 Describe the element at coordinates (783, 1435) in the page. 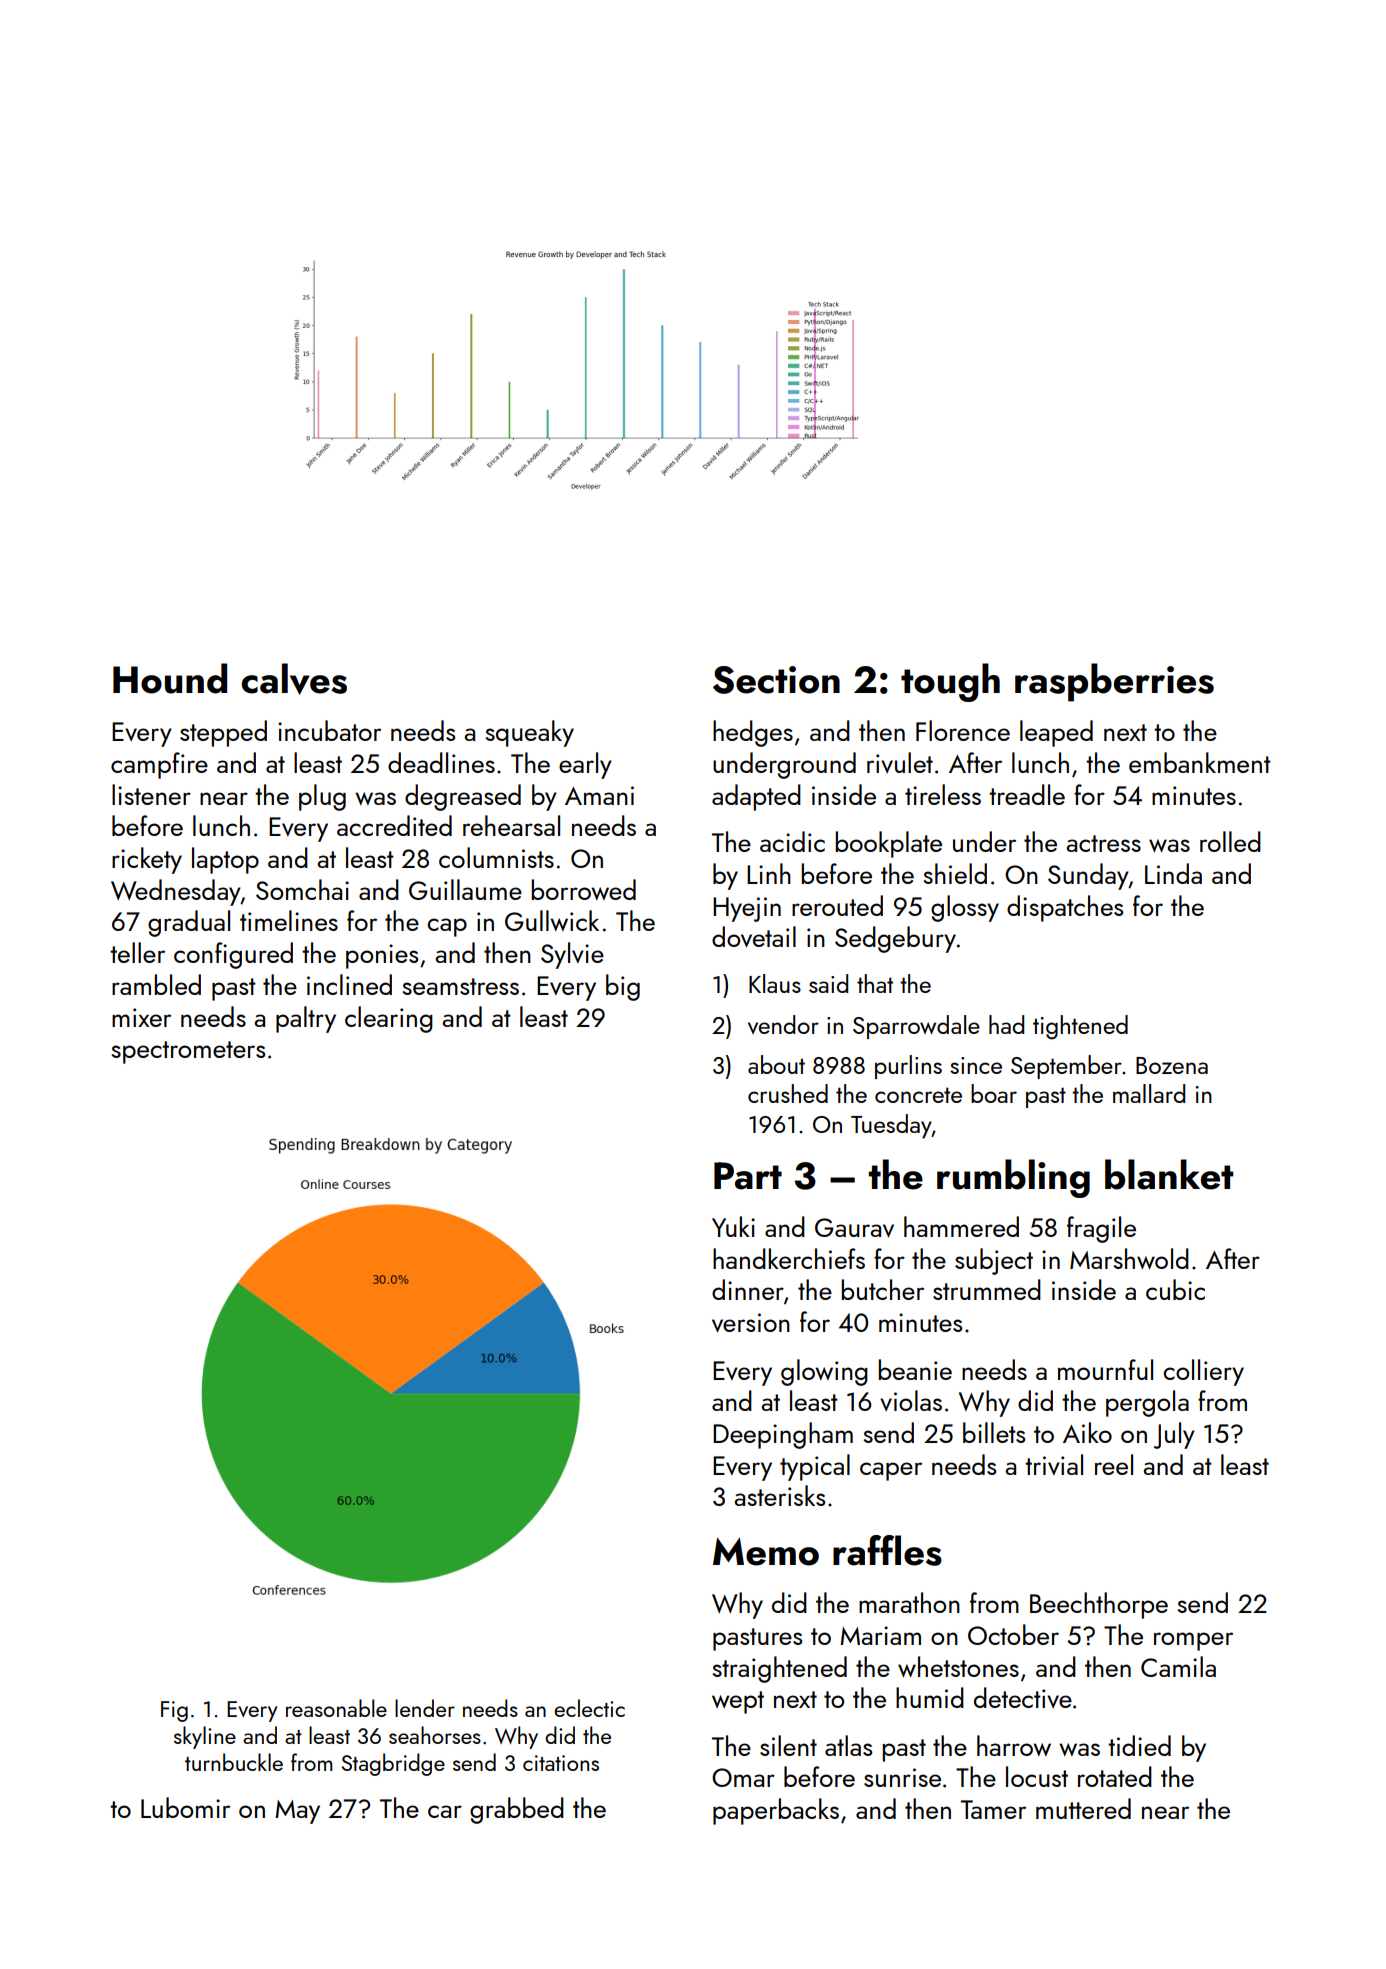

I see `Deepingham` at that location.
